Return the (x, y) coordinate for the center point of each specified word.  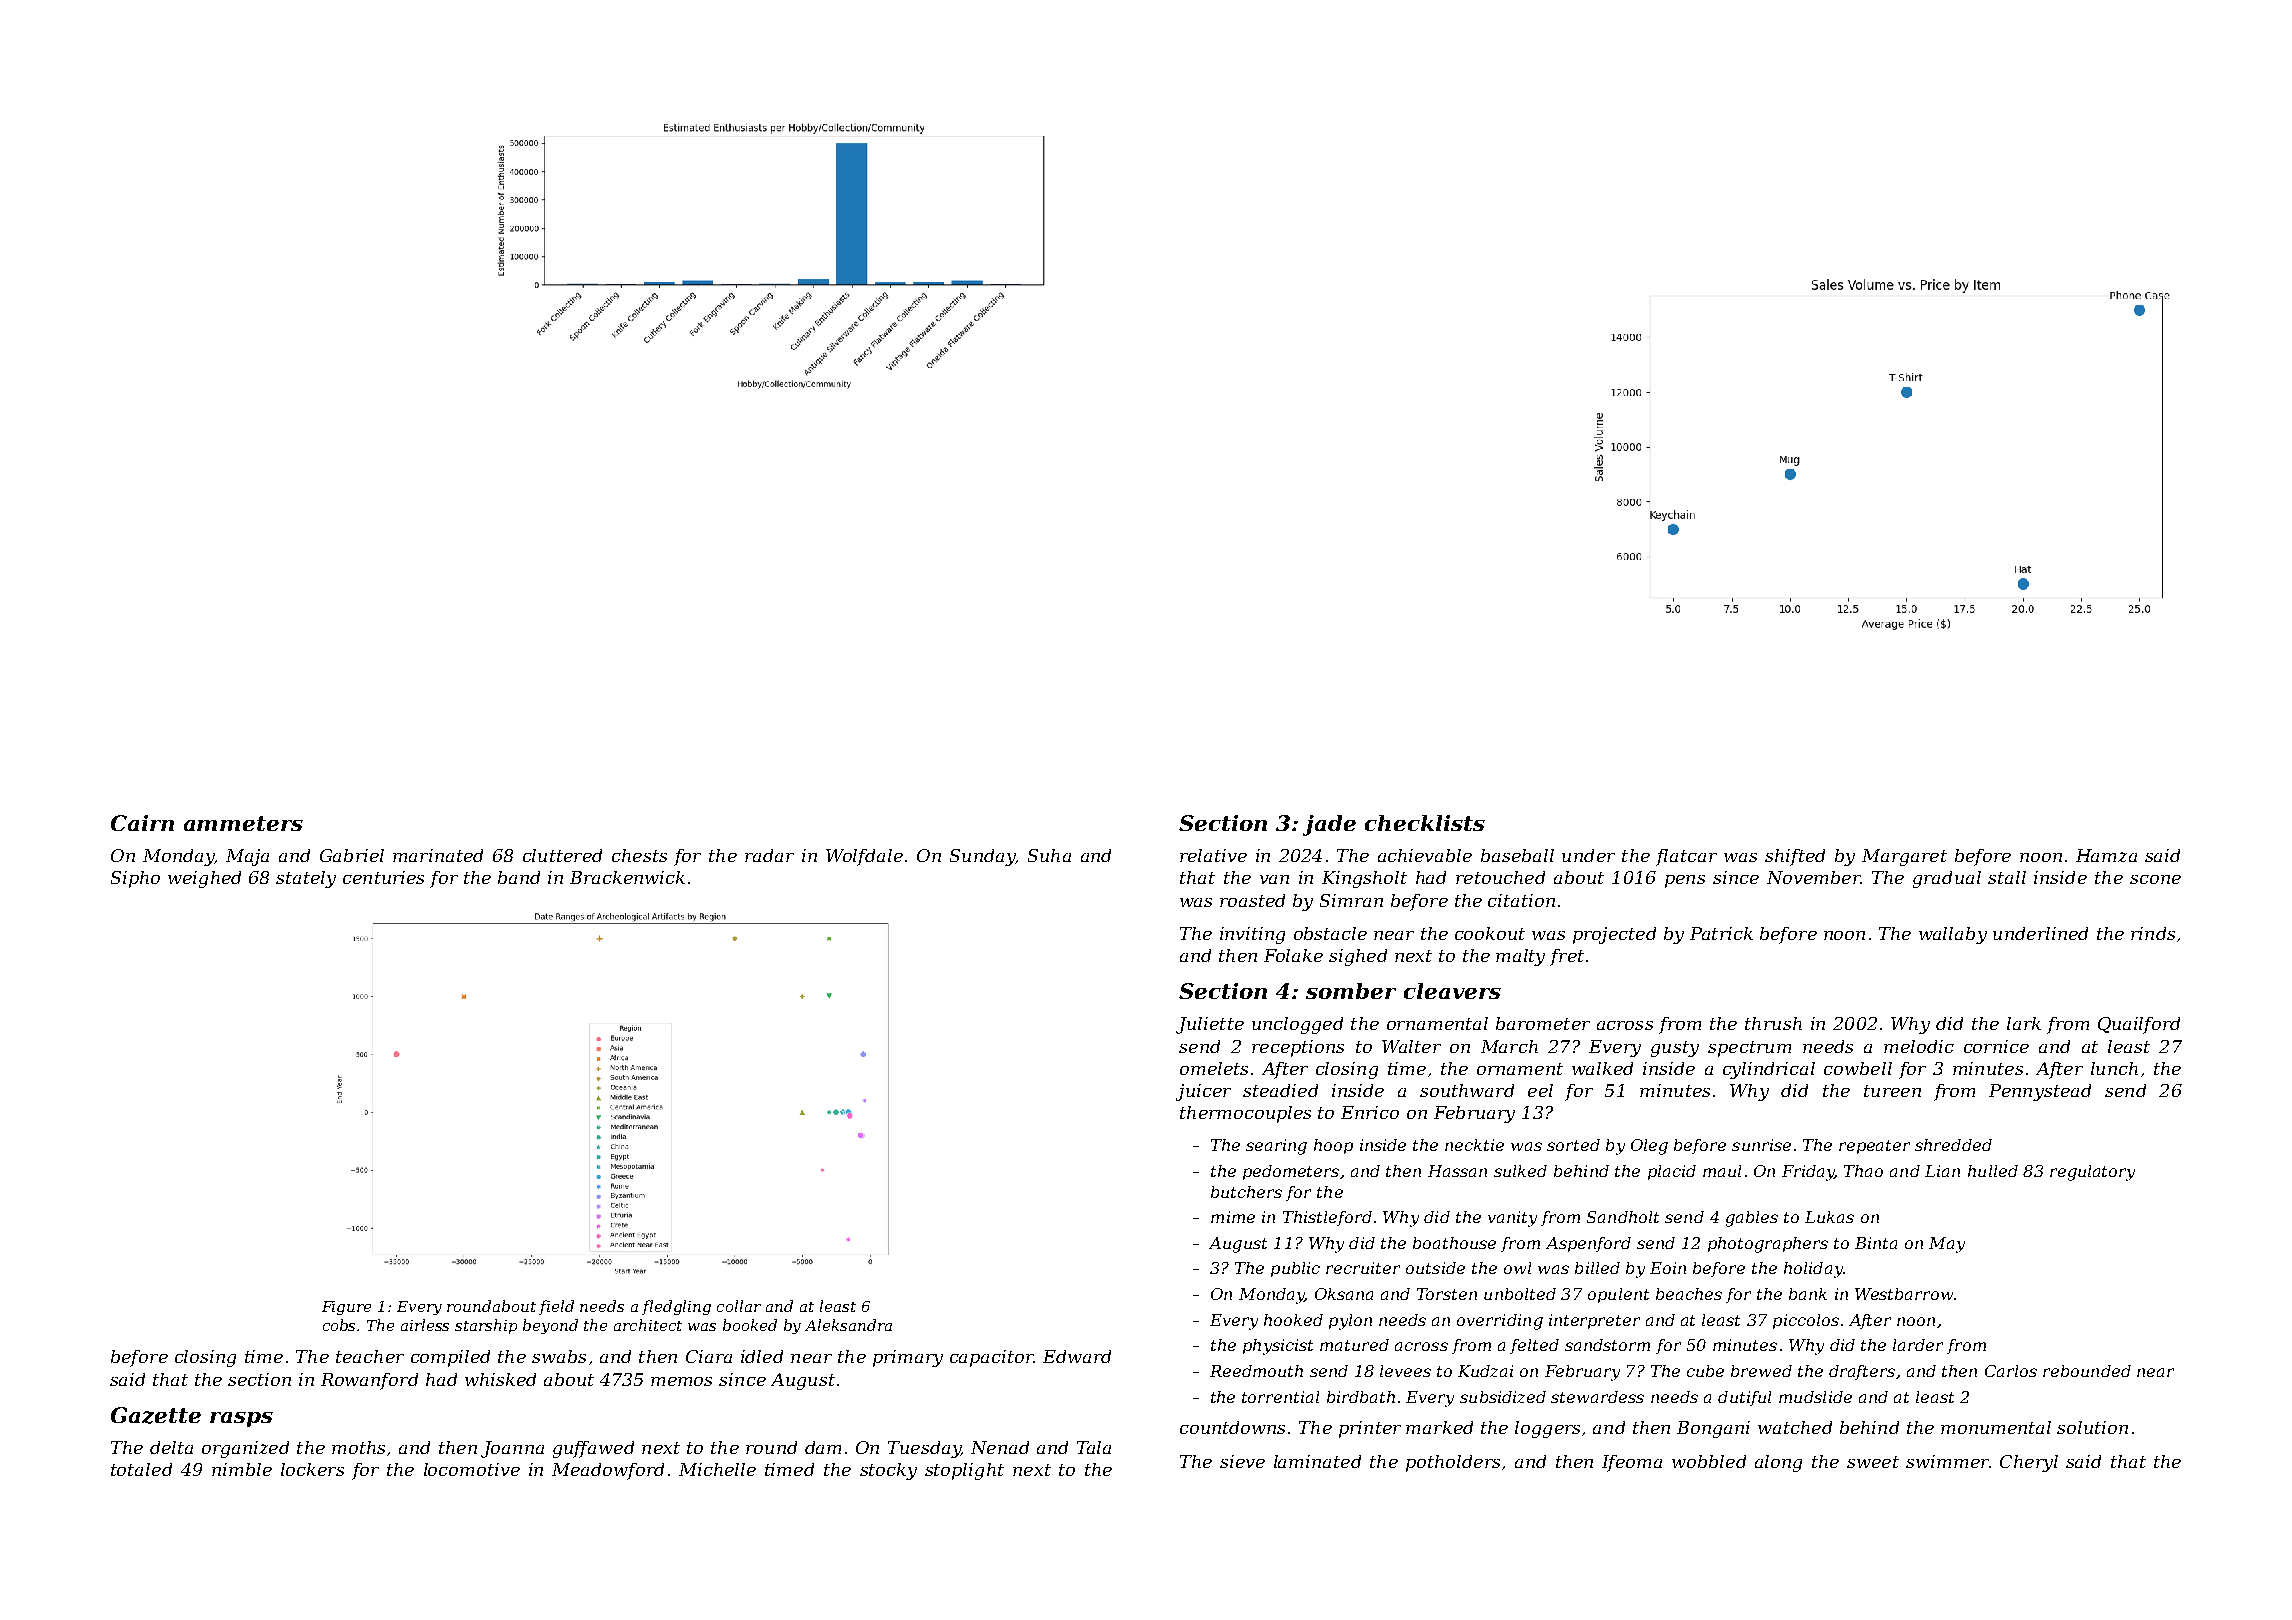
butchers (1246, 1192)
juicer (1203, 1092)
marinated (438, 855)
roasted (1252, 900)
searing (1276, 1147)
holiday (1813, 1270)
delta (171, 1447)
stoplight (964, 1471)
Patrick (1721, 933)
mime (1233, 1217)
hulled (1993, 1171)
